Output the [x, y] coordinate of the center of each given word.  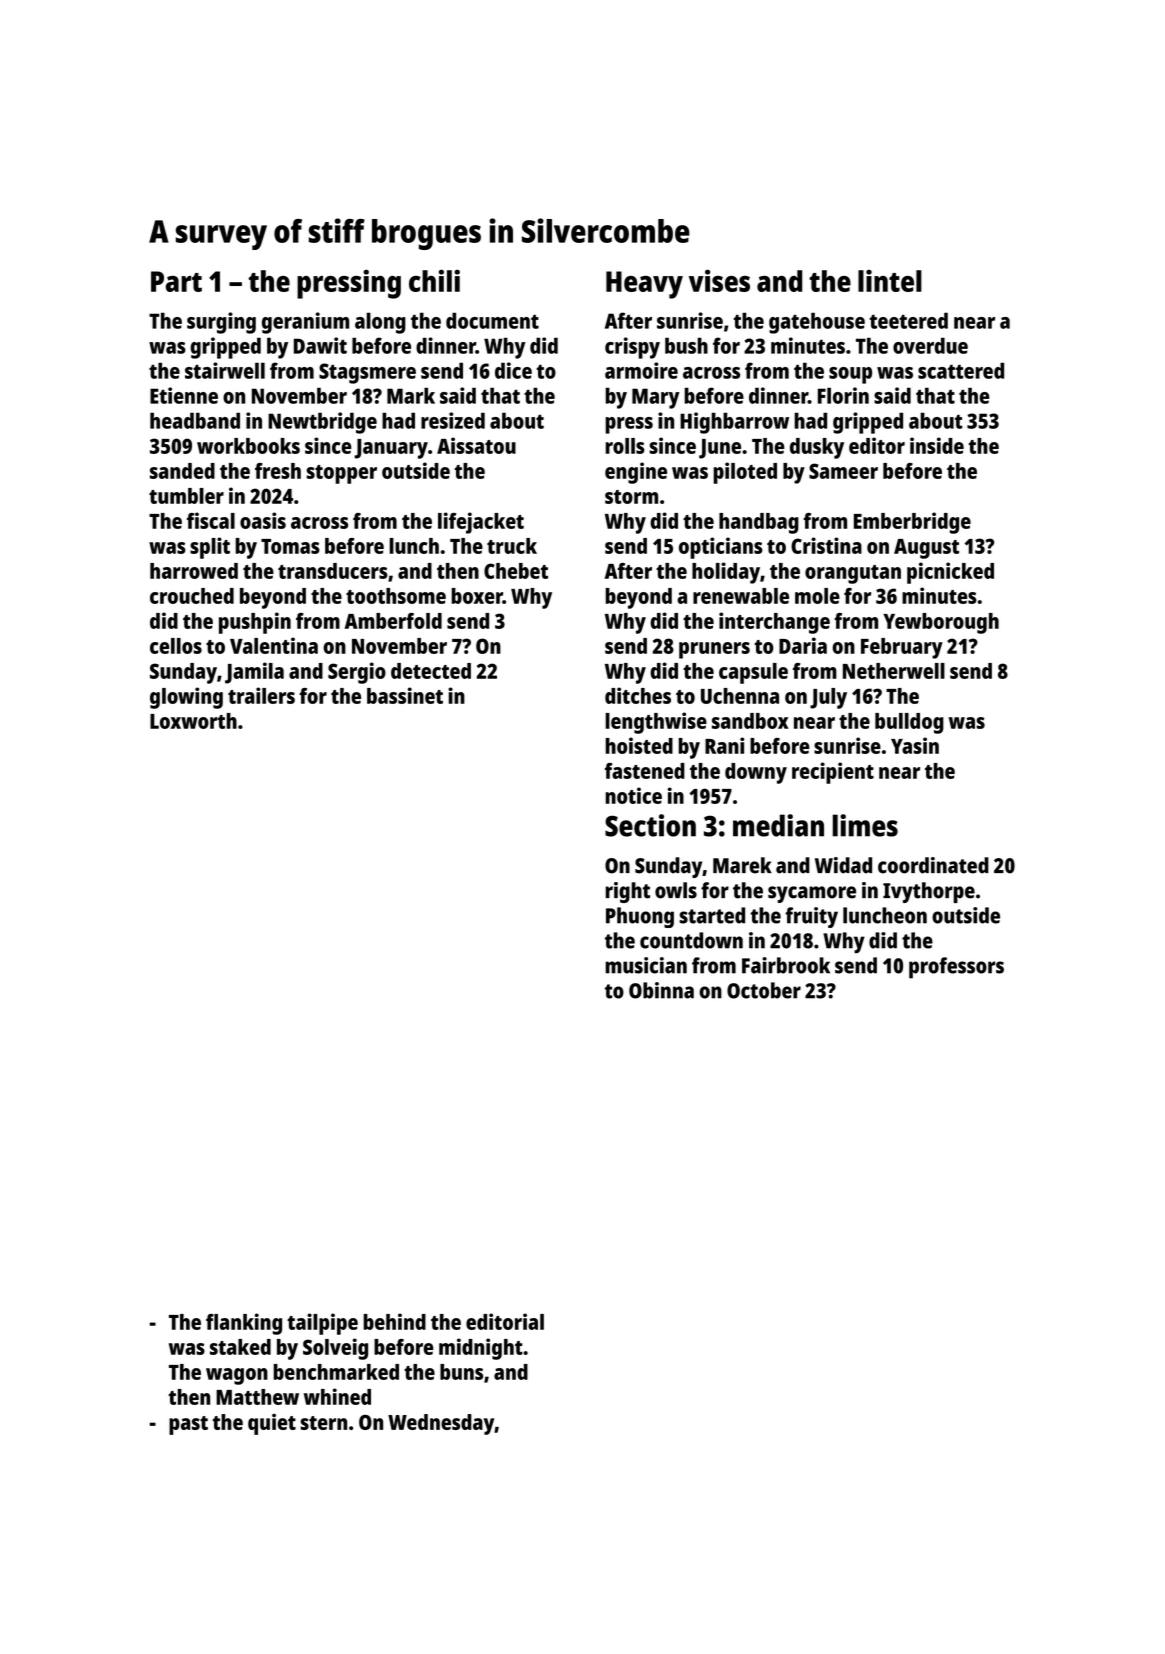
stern [323, 1423]
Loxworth [193, 721]
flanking [244, 1324]
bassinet [405, 695]
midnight [481, 1349]
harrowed [194, 571]
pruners [714, 650]
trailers [261, 695]
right [627, 892]
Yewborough [941, 623]
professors [956, 968]
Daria [803, 645]
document [492, 320]
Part [176, 281]
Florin [843, 395]
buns [461, 1372]
